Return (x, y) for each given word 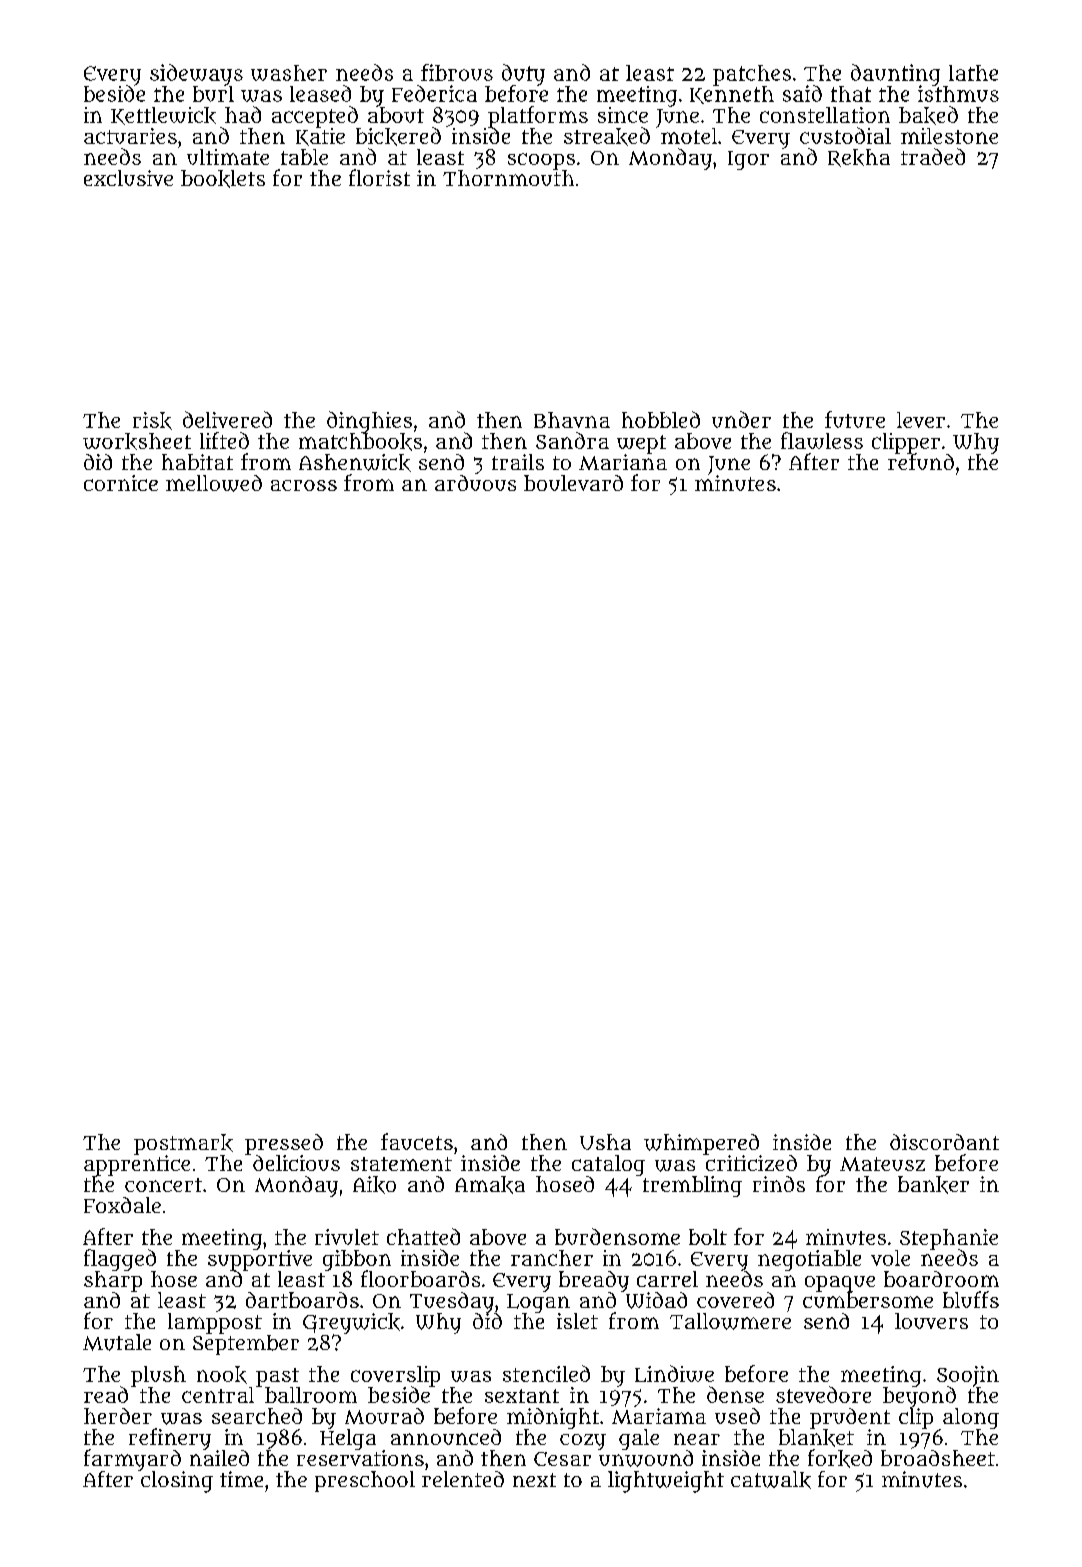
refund (921, 462)
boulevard (573, 483)
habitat (197, 462)
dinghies (369, 422)
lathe (973, 73)
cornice (121, 483)
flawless (822, 440)
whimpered (701, 1144)
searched (257, 1416)
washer (289, 73)
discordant (944, 1142)
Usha (605, 1142)
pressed (284, 1144)
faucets (417, 1141)
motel (689, 136)
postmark (183, 1144)
